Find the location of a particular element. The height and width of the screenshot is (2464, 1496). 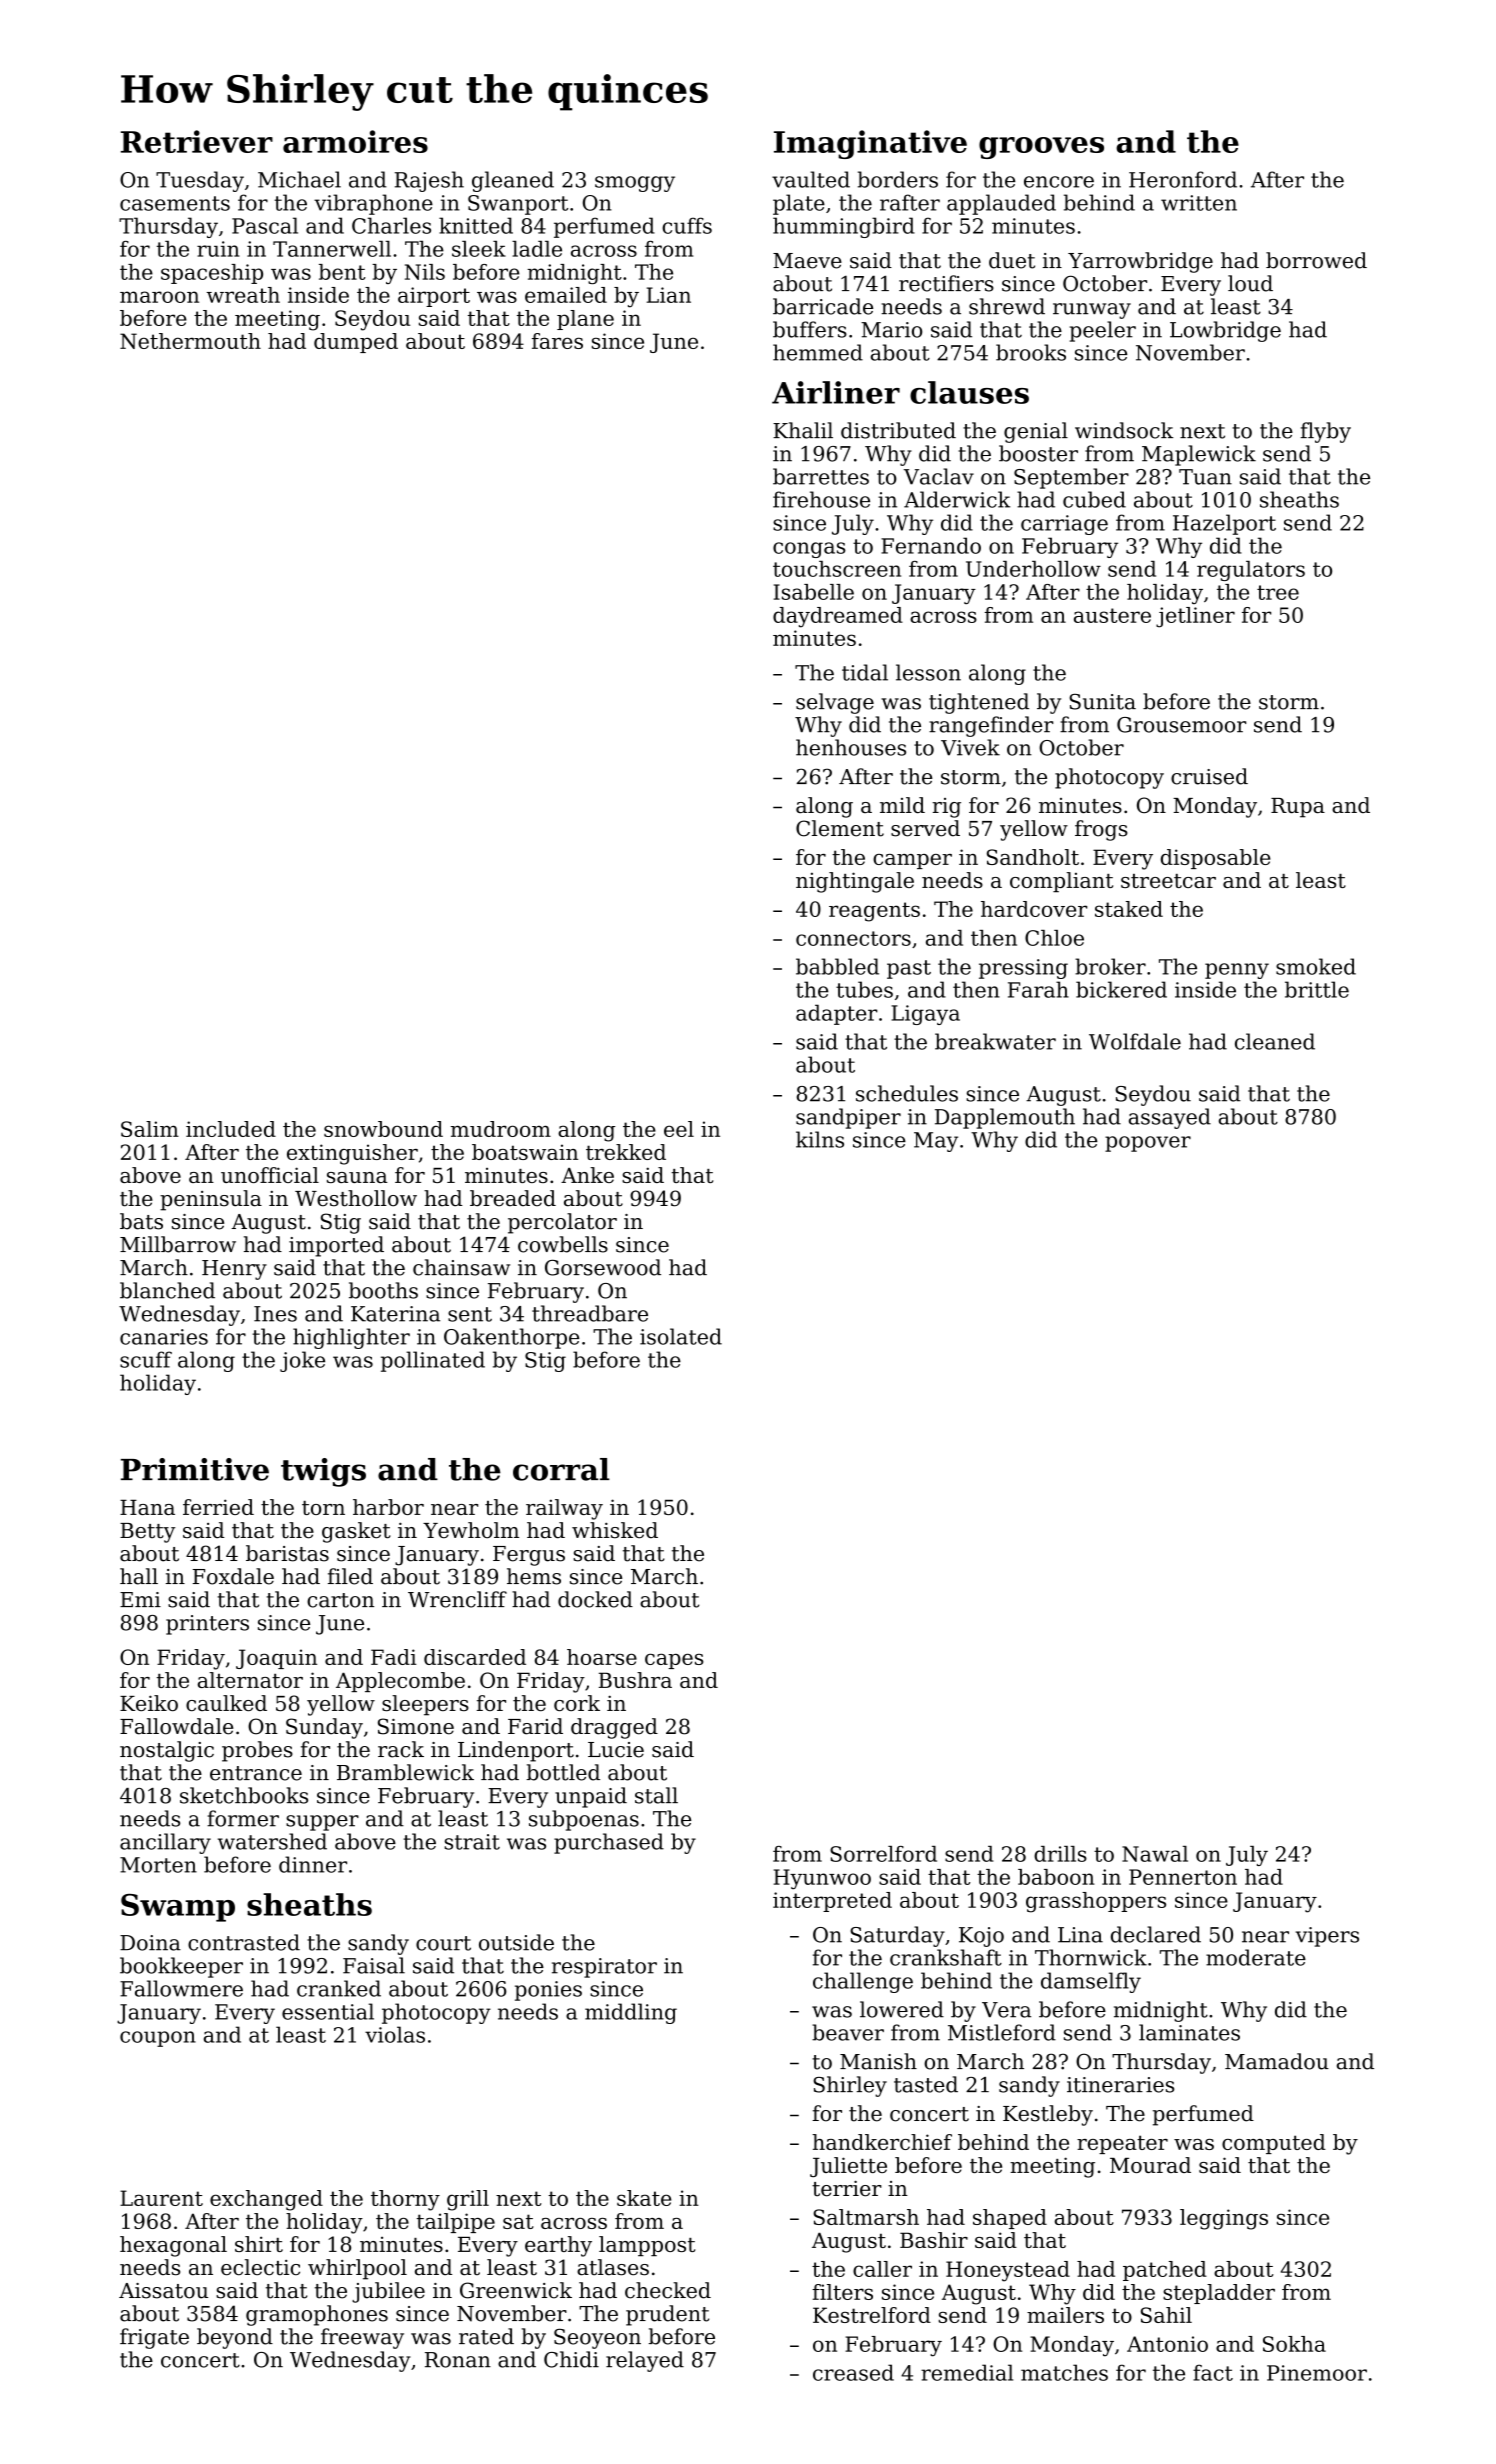

unofficial is located at coordinates (270, 1175).
